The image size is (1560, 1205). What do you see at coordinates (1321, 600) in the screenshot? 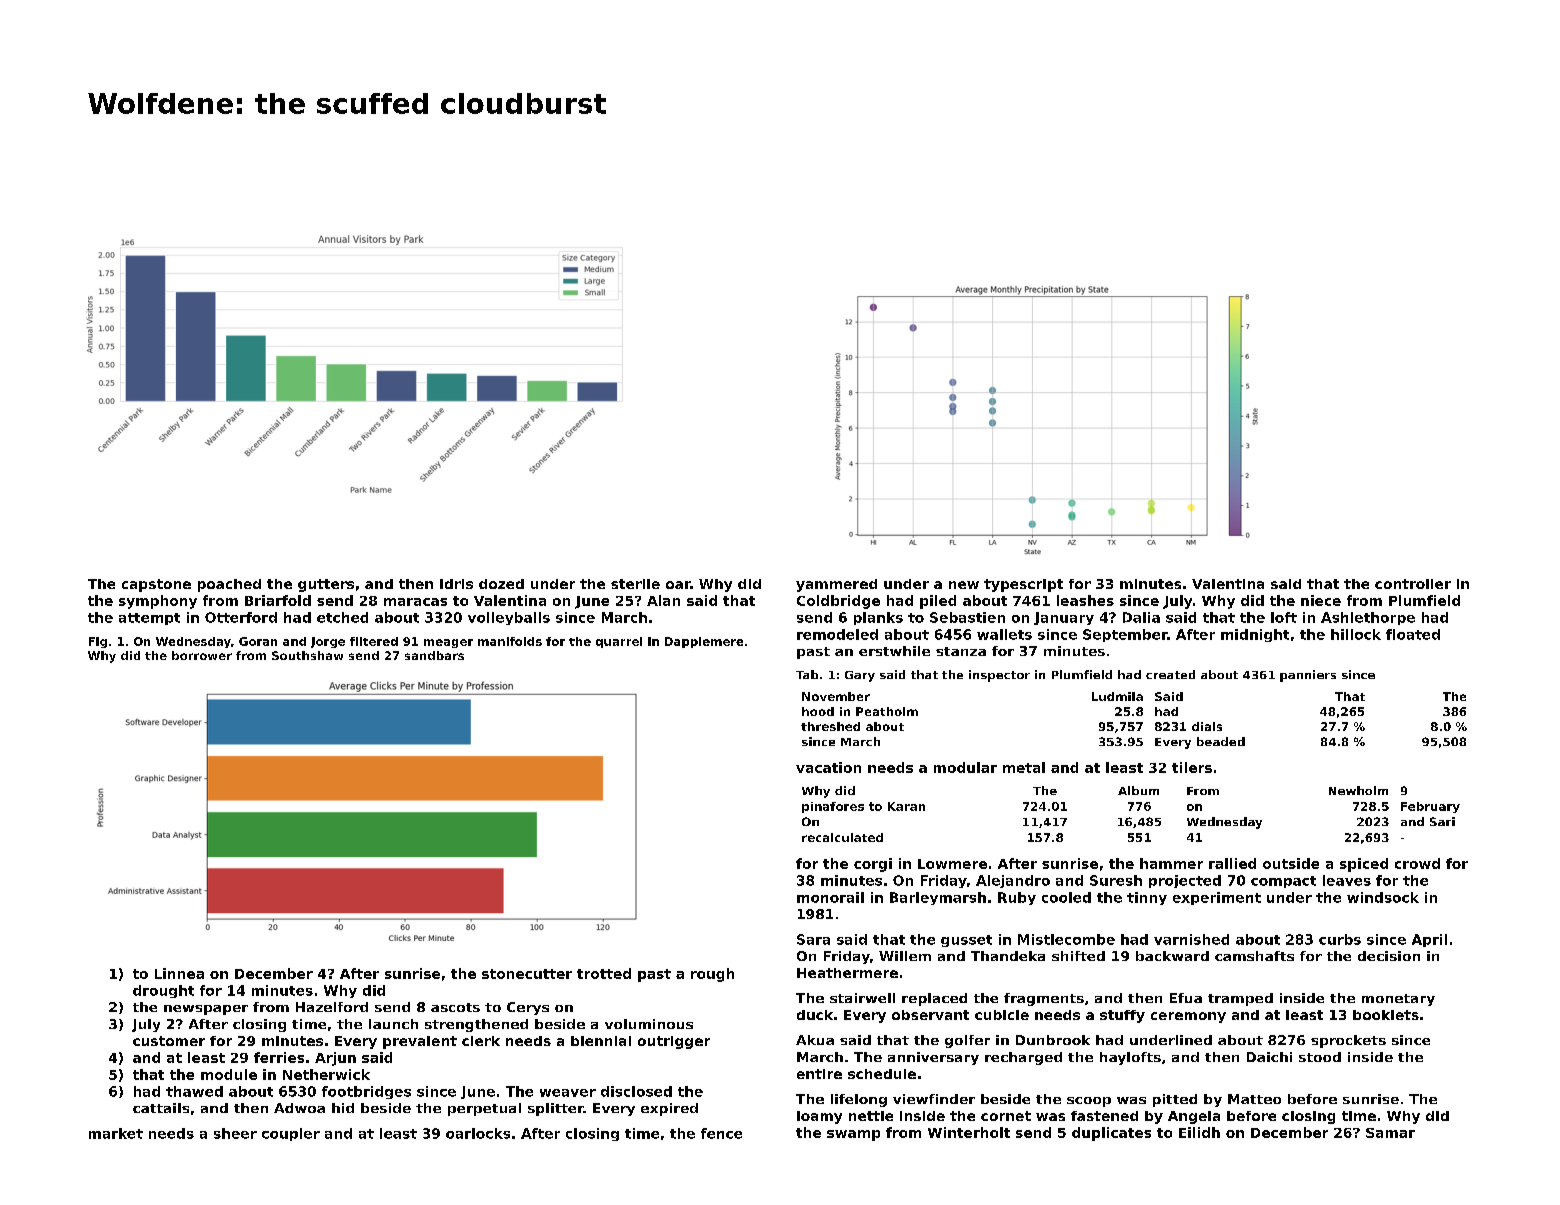
I see `niece` at bounding box center [1321, 600].
